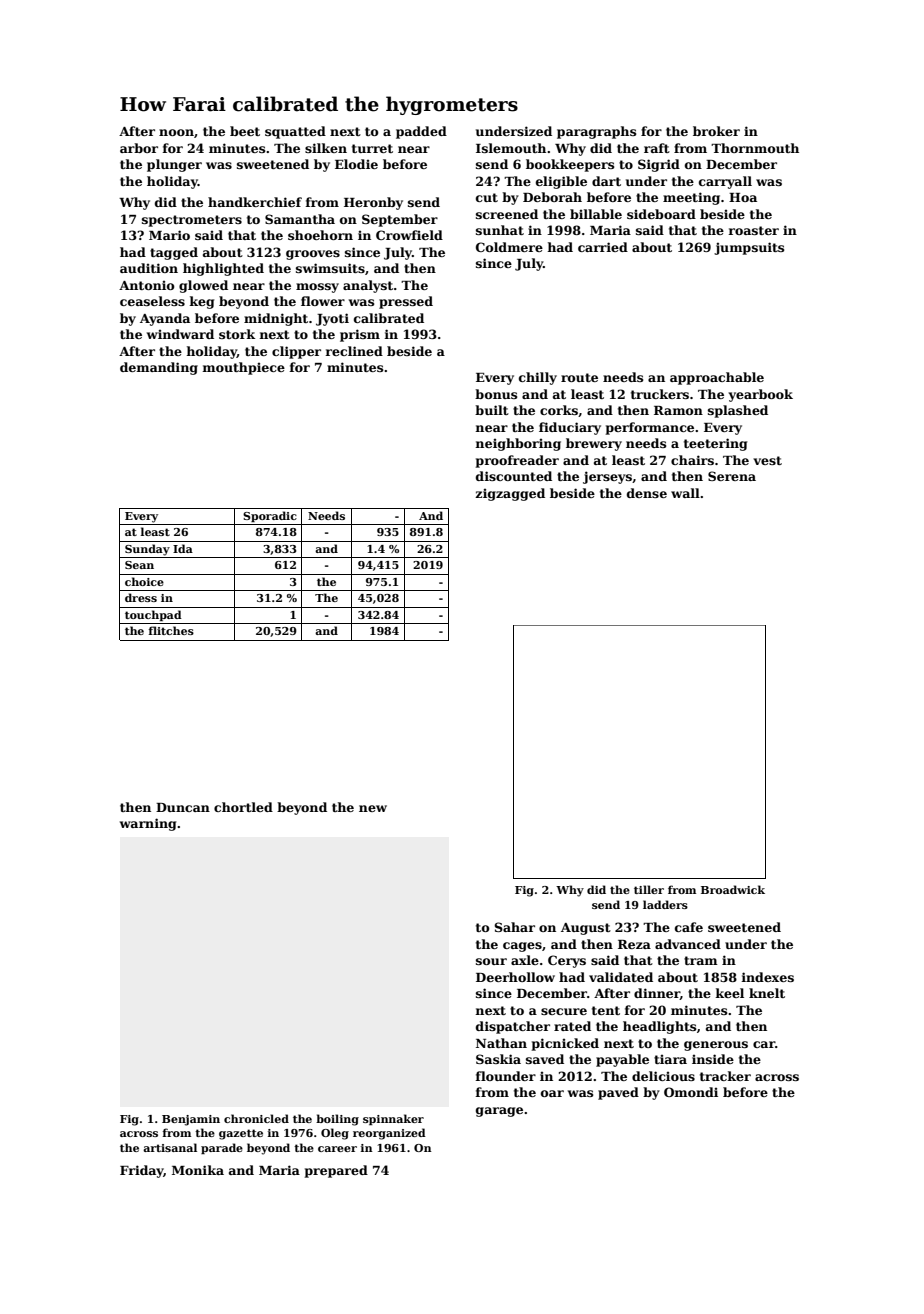 This screenshot has width=924, height=1314. What do you see at coordinates (510, 494) in the screenshot?
I see `zigzagged` at bounding box center [510, 494].
